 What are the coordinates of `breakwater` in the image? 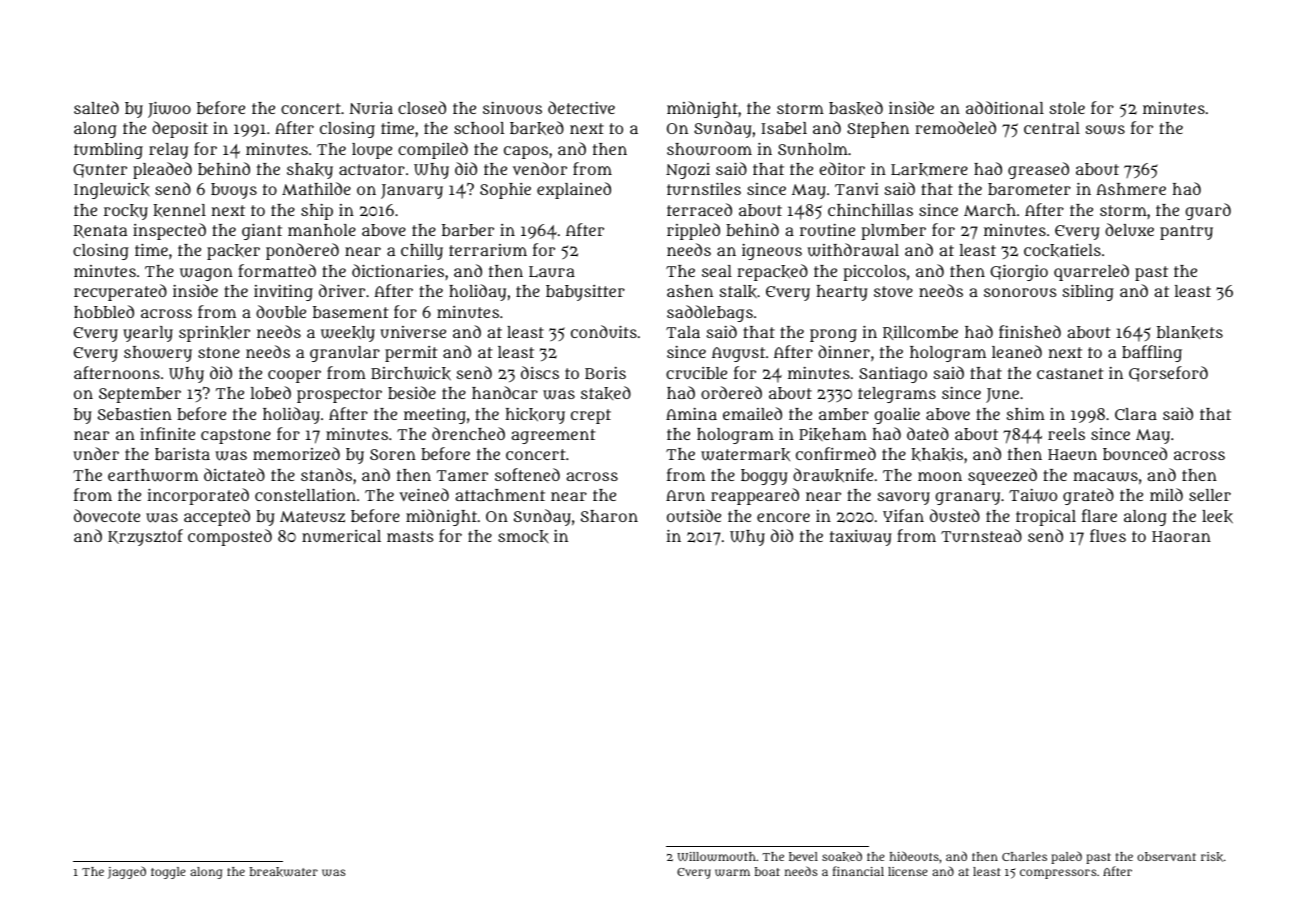 It's located at (284, 872).
